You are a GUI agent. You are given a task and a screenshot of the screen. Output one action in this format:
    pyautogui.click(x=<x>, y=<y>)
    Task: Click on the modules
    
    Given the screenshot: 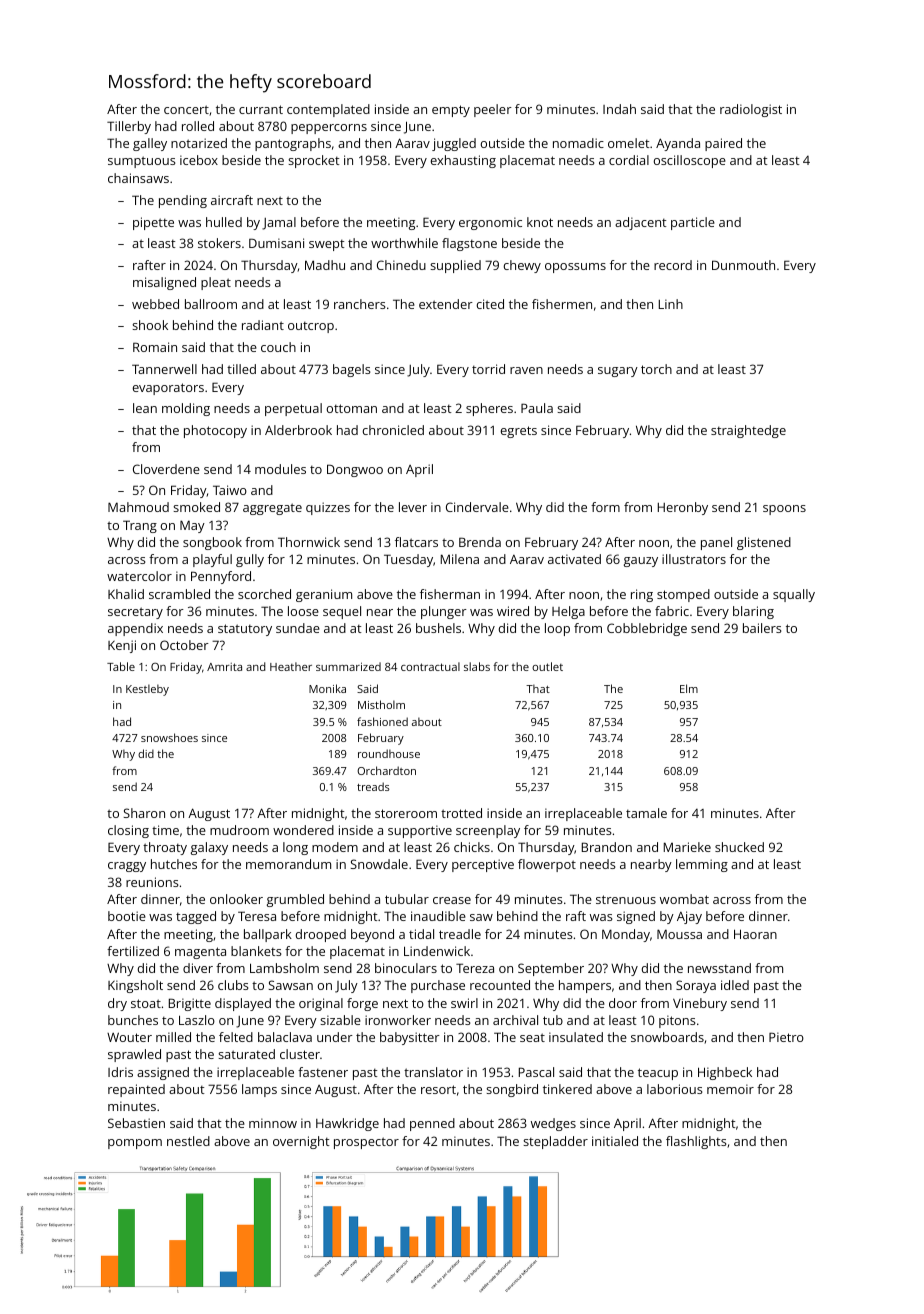 What is the action you would take?
    pyautogui.click(x=280, y=469)
